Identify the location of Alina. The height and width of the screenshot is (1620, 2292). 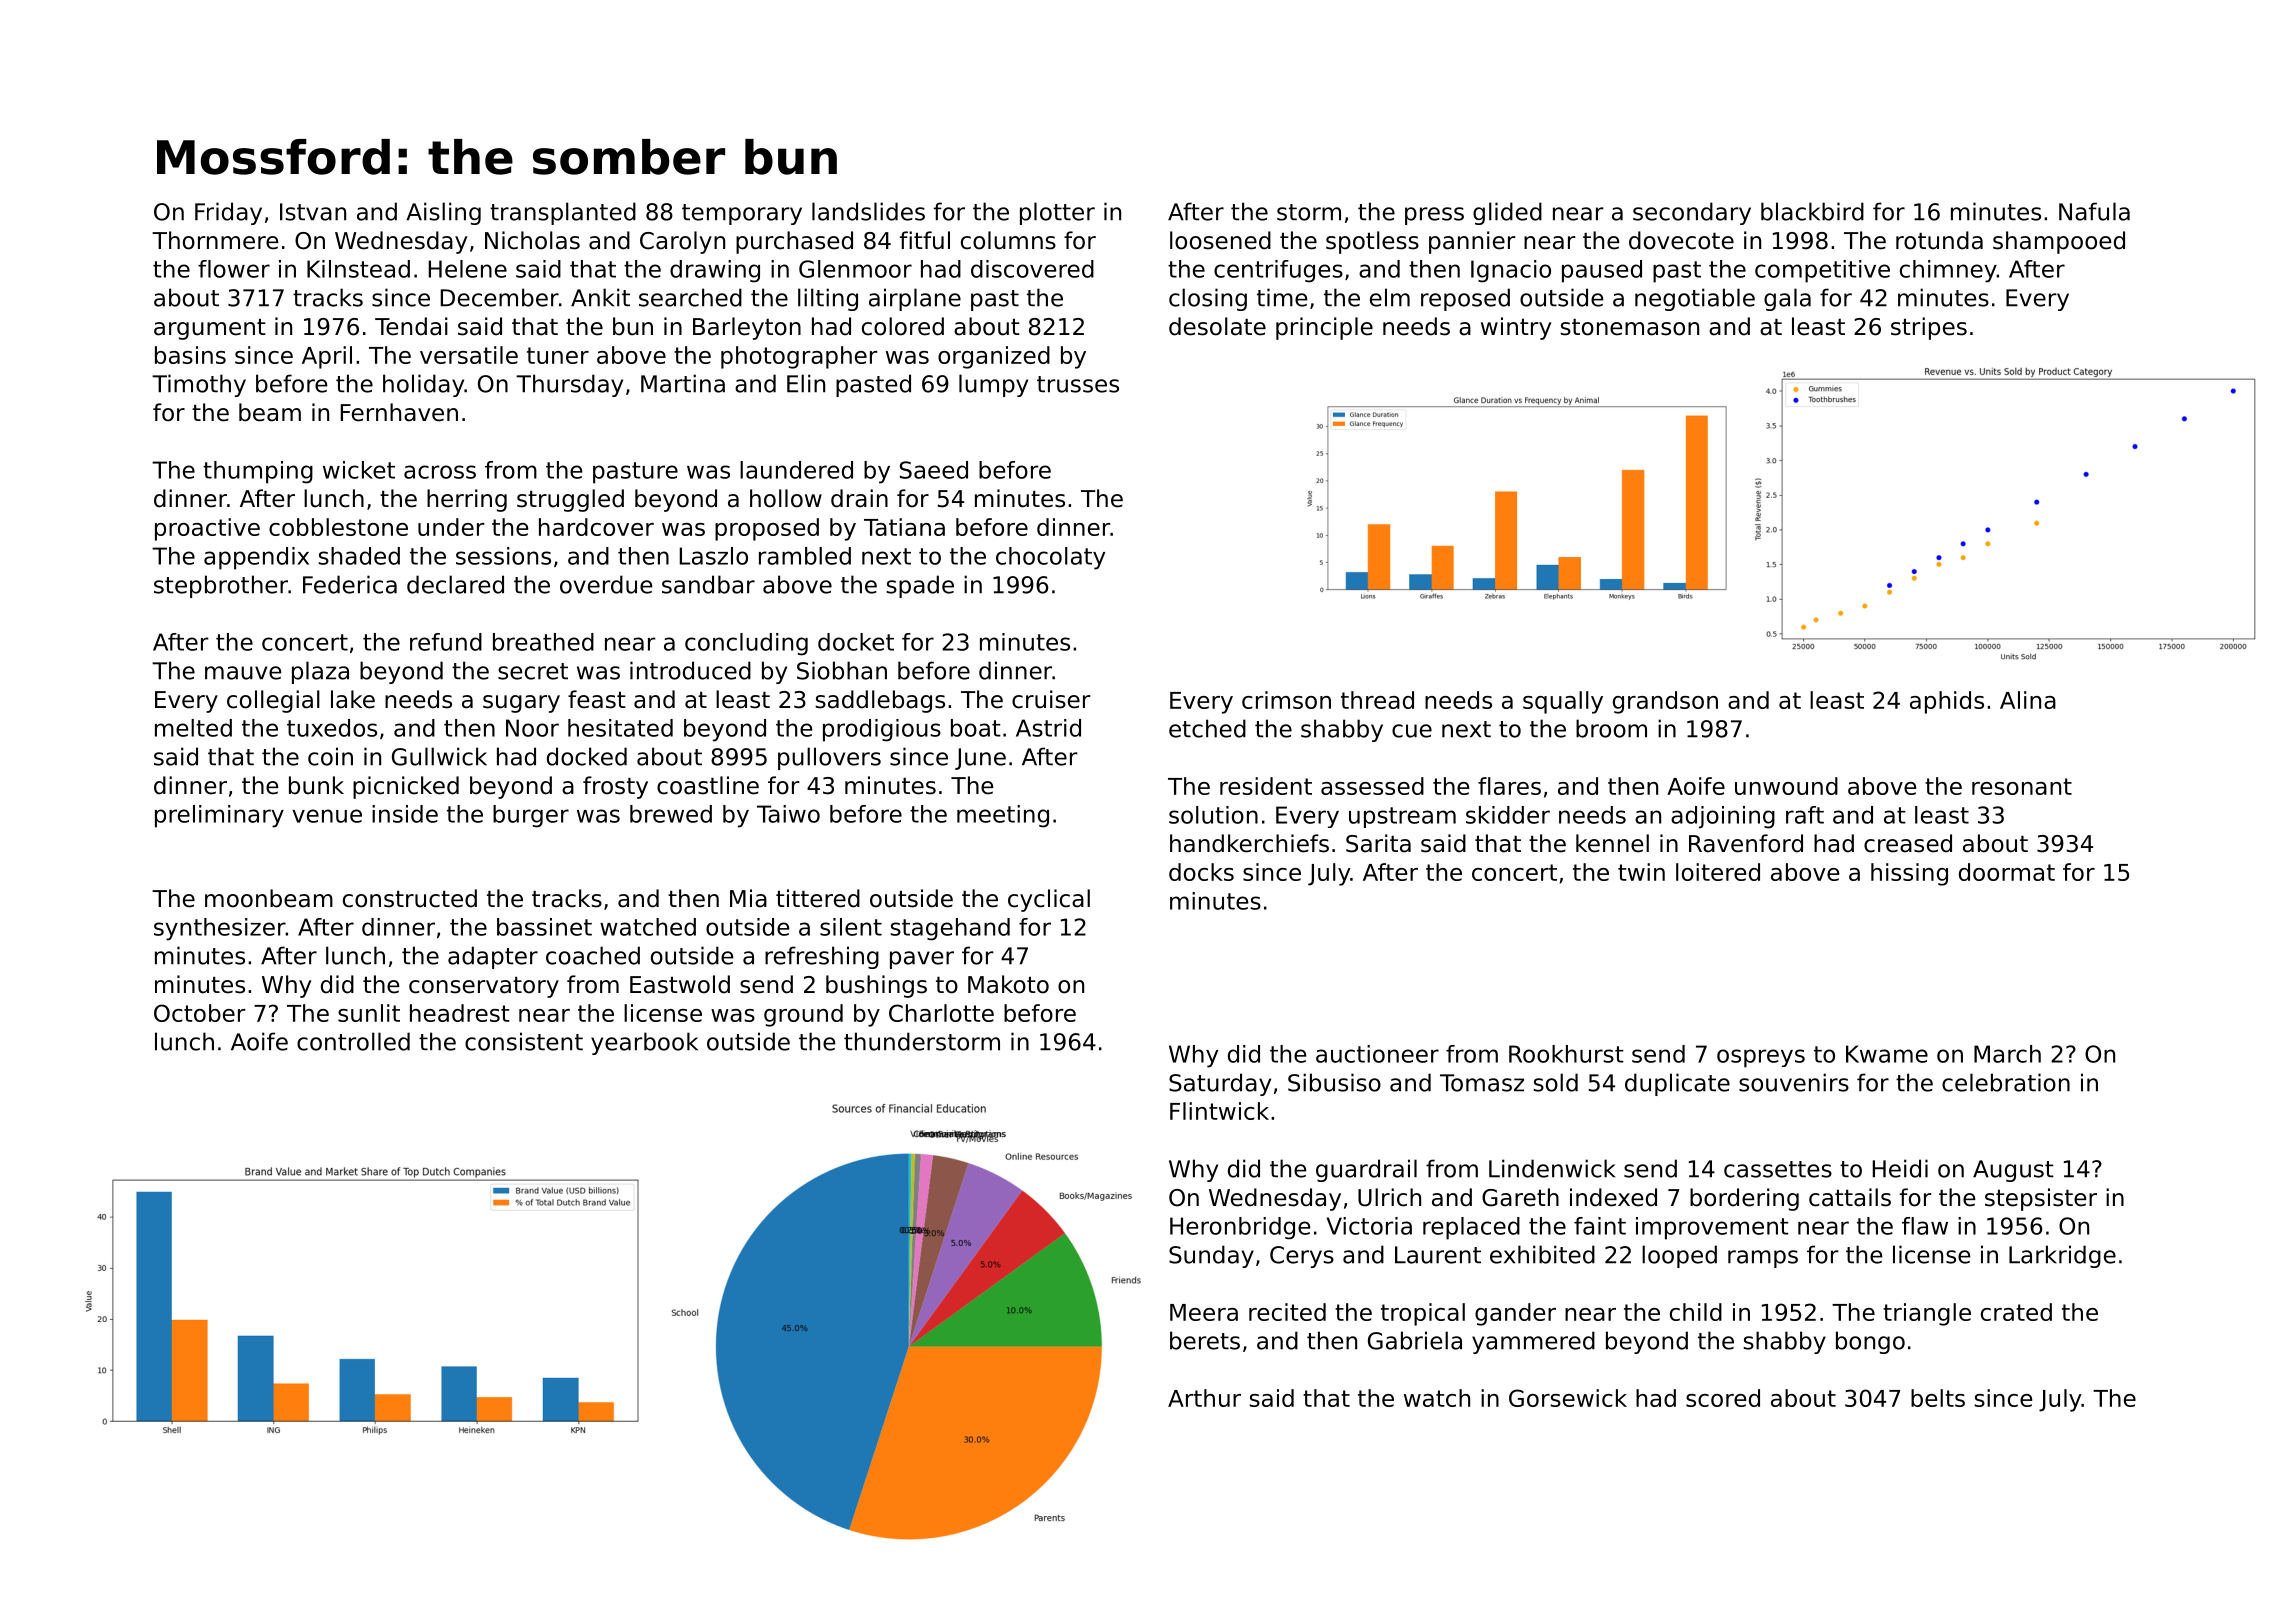
(2028, 700).
